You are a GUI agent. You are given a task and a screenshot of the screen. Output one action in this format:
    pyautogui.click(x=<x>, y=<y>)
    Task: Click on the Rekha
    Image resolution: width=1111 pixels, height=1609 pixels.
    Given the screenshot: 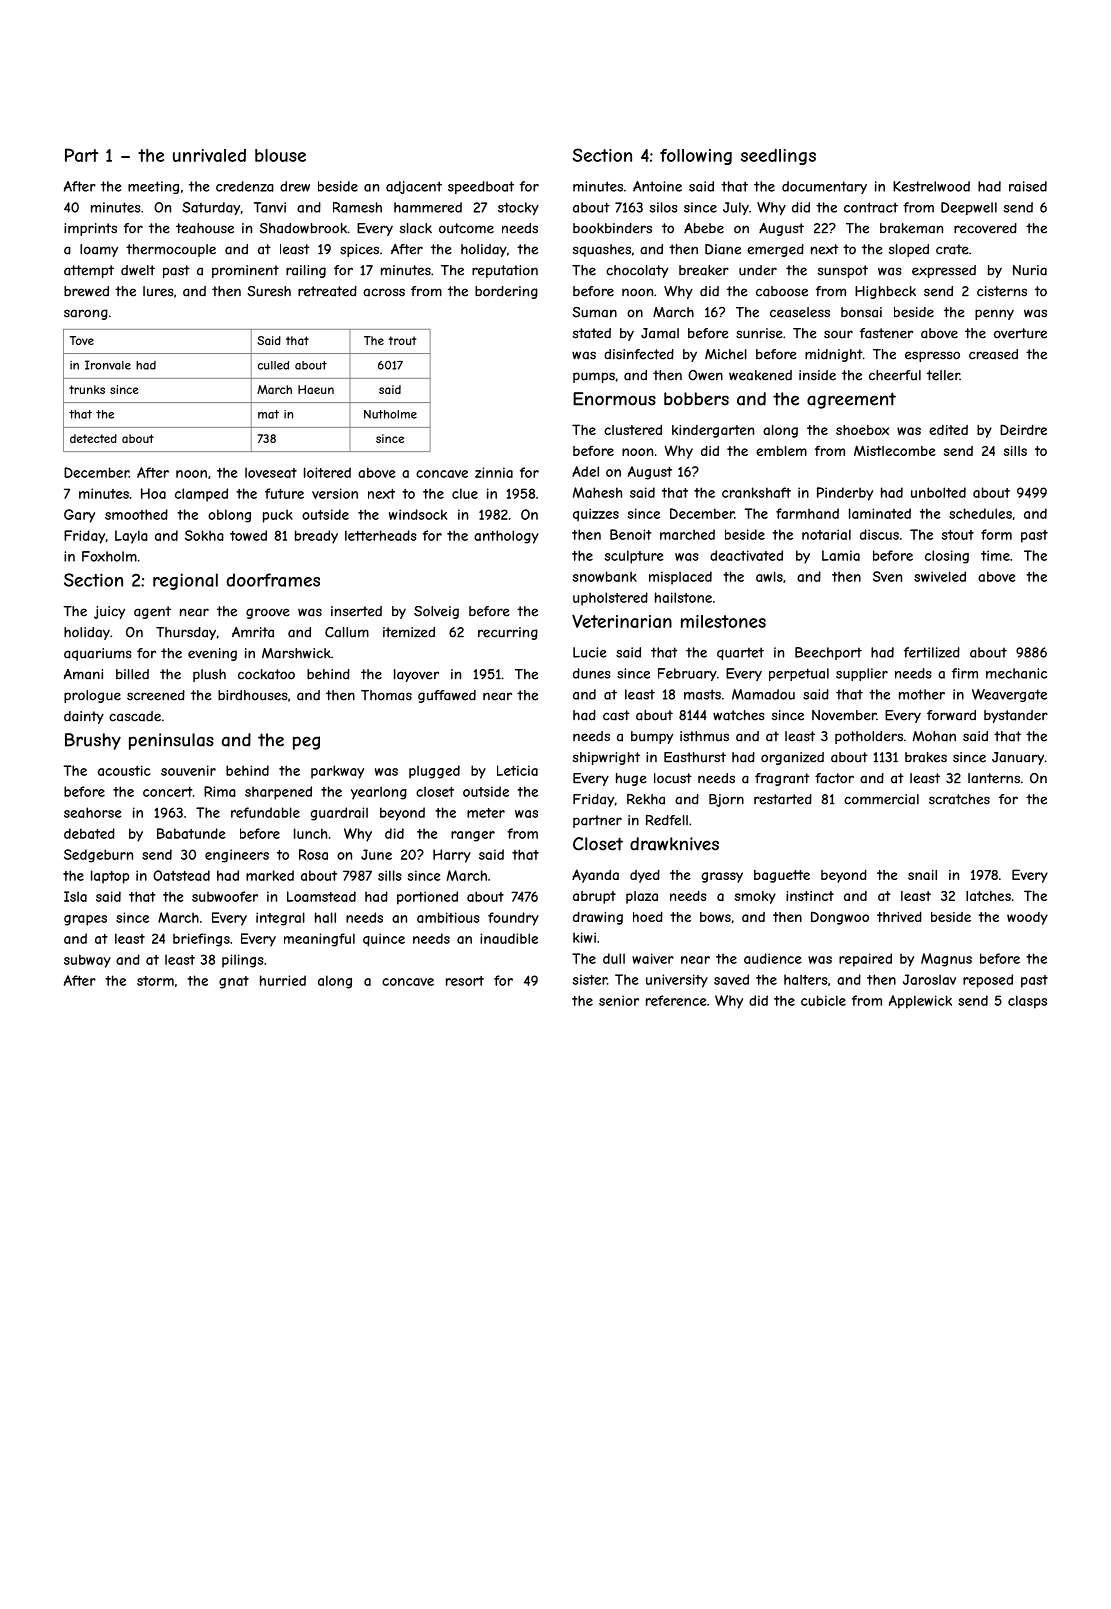 What is the action you would take?
    pyautogui.click(x=646, y=799)
